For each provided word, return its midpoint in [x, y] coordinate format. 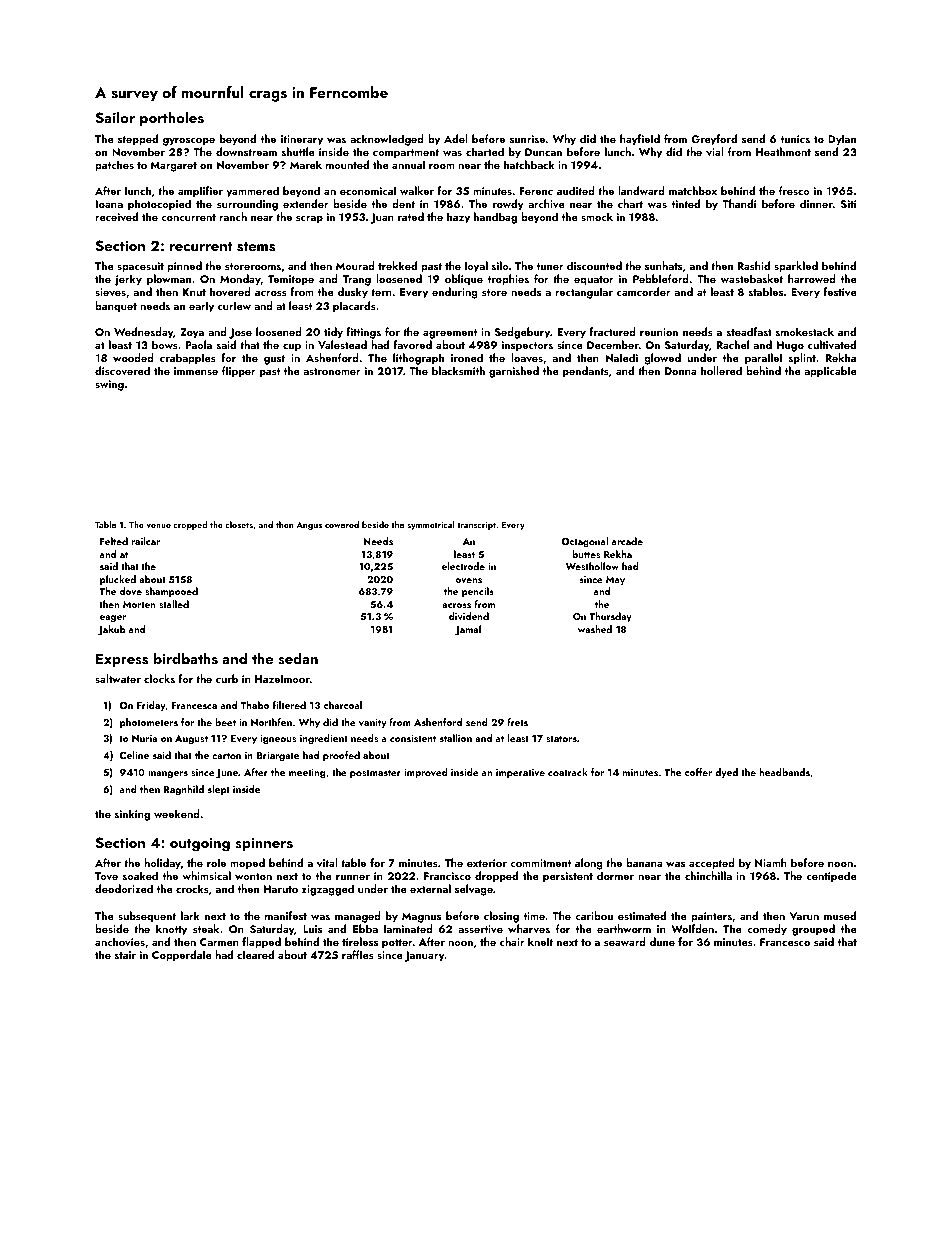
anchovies [120, 941]
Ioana [109, 204]
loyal [476, 267]
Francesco [785, 942]
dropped [496, 877]
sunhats [663, 265]
